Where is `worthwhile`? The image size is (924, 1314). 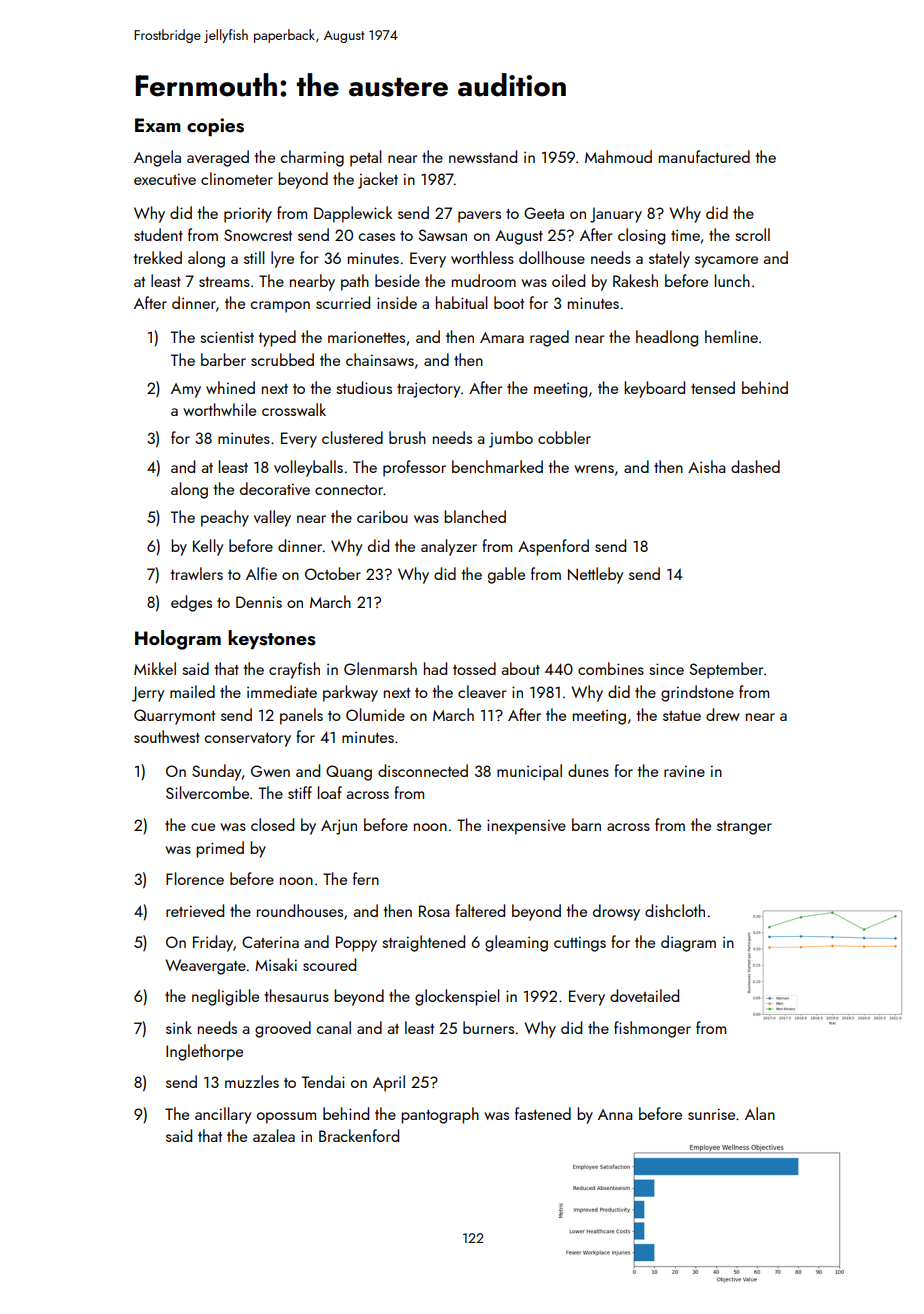
worthwhile is located at coordinates (219, 409).
